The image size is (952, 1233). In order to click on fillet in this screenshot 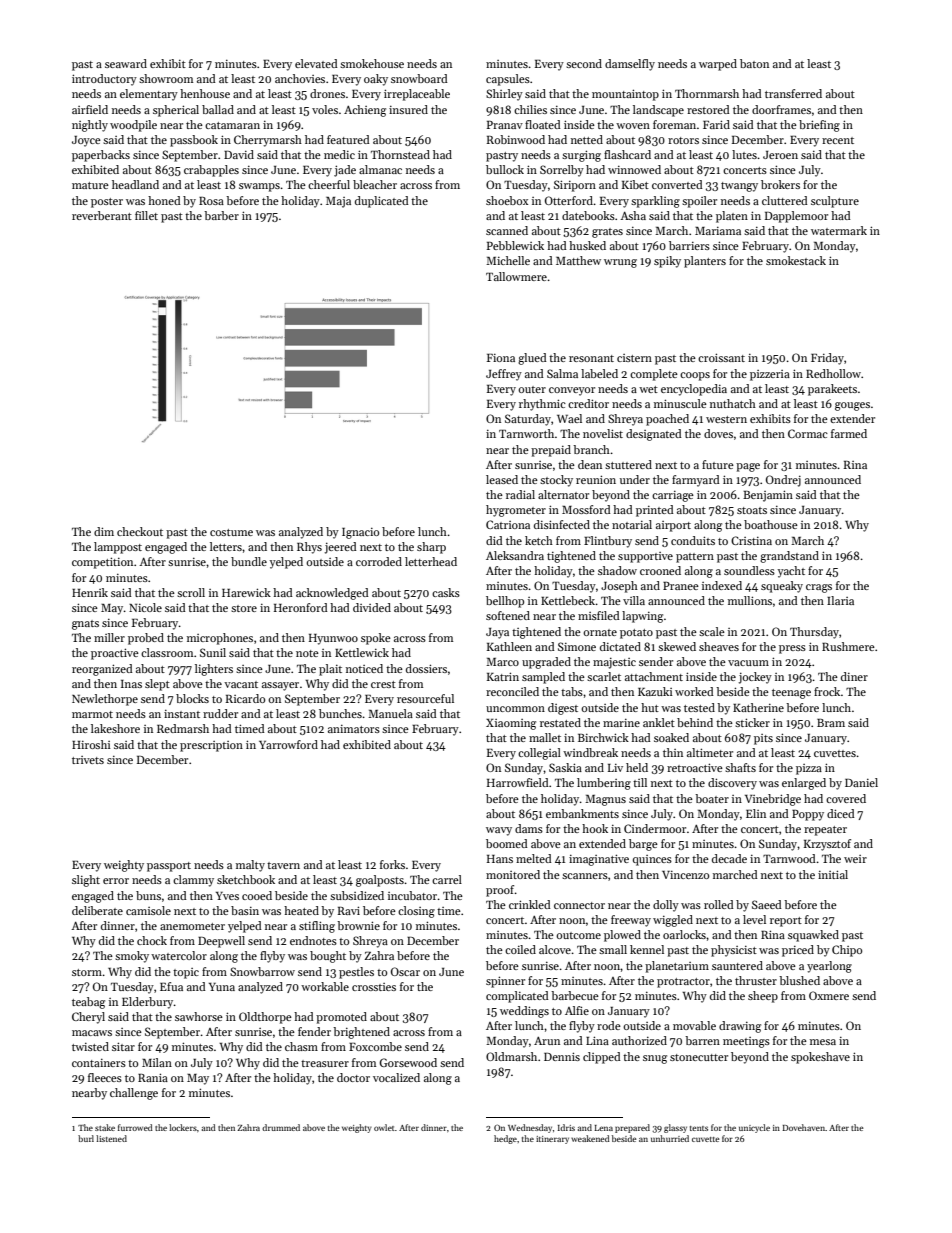, I will do `click(146, 215)`.
